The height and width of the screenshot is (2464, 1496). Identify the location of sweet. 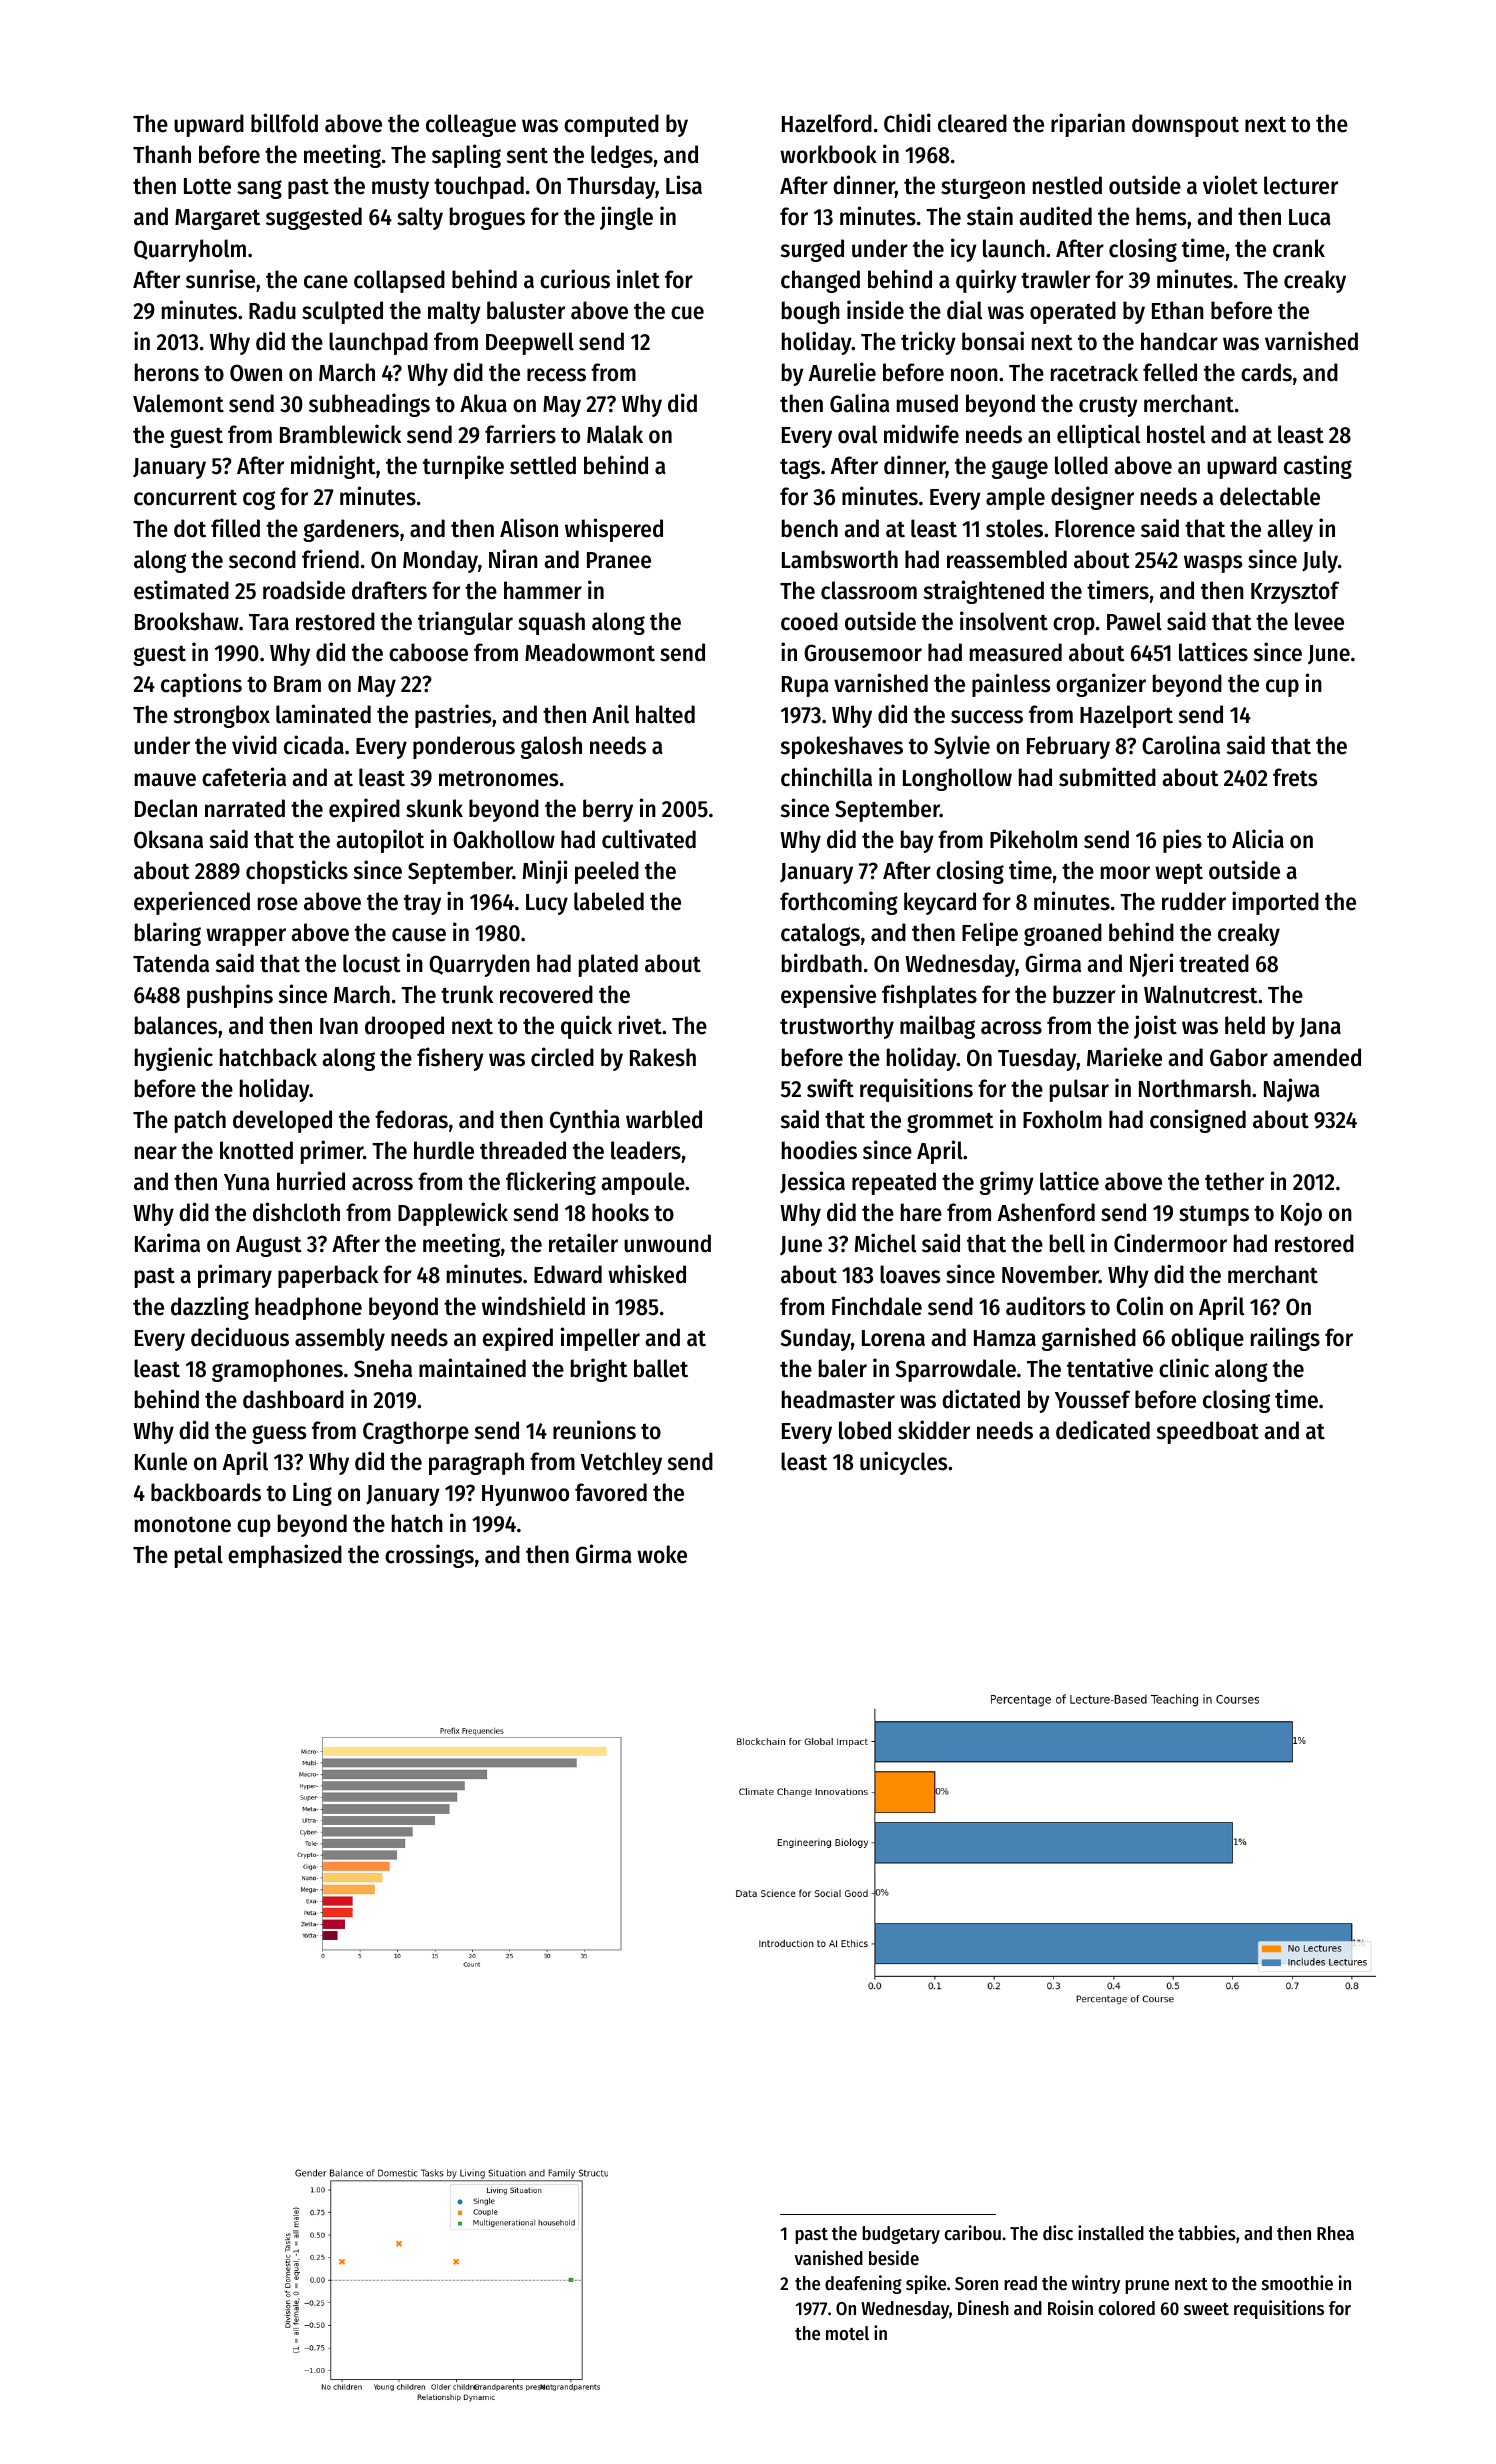
(1206, 2309).
